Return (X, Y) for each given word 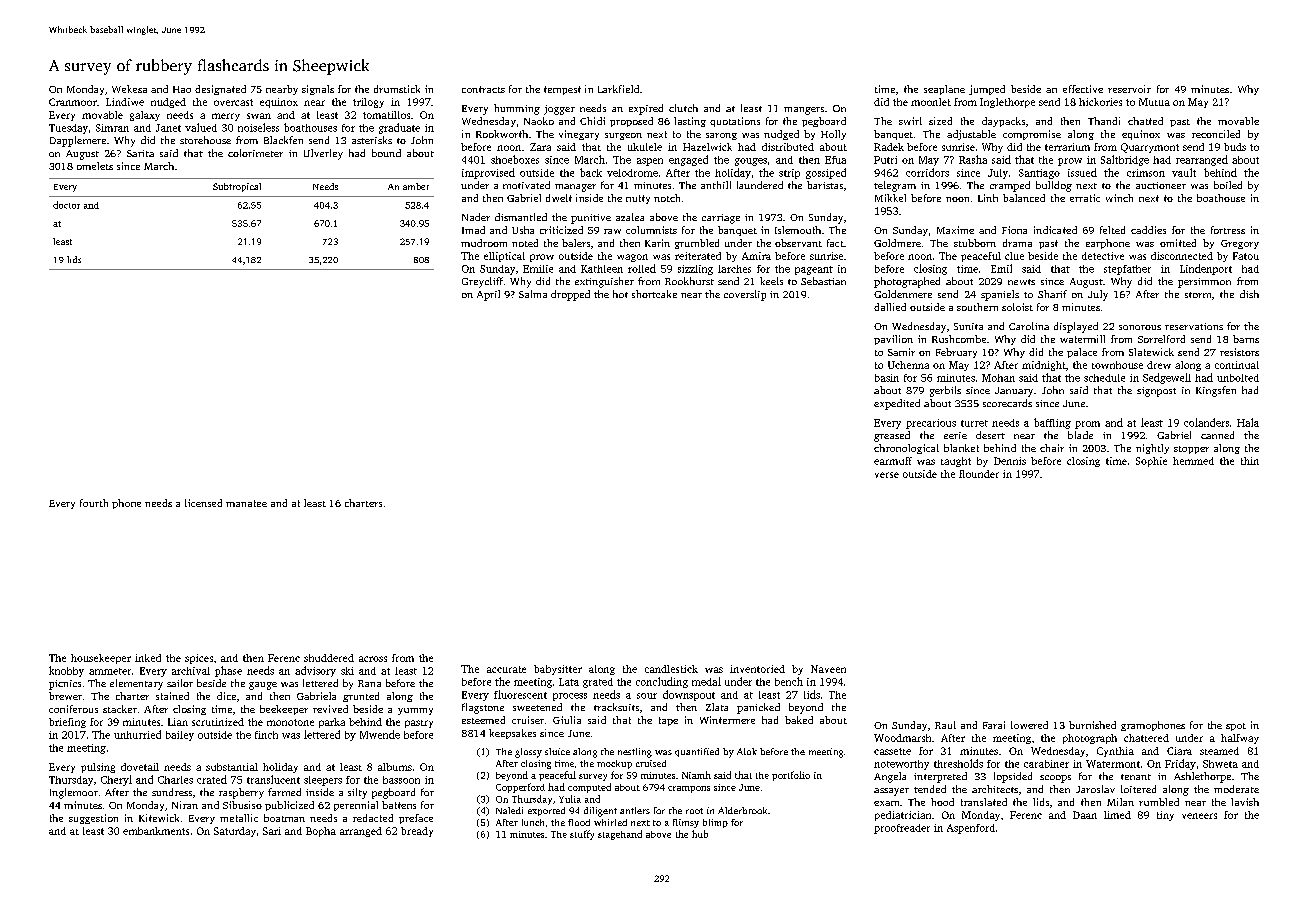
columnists (651, 230)
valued (201, 127)
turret (974, 423)
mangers (804, 111)
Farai (994, 725)
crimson (1146, 173)
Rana (369, 683)
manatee (246, 503)
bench (789, 681)
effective (1083, 89)
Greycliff (482, 282)
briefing (67, 723)
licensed (203, 503)
